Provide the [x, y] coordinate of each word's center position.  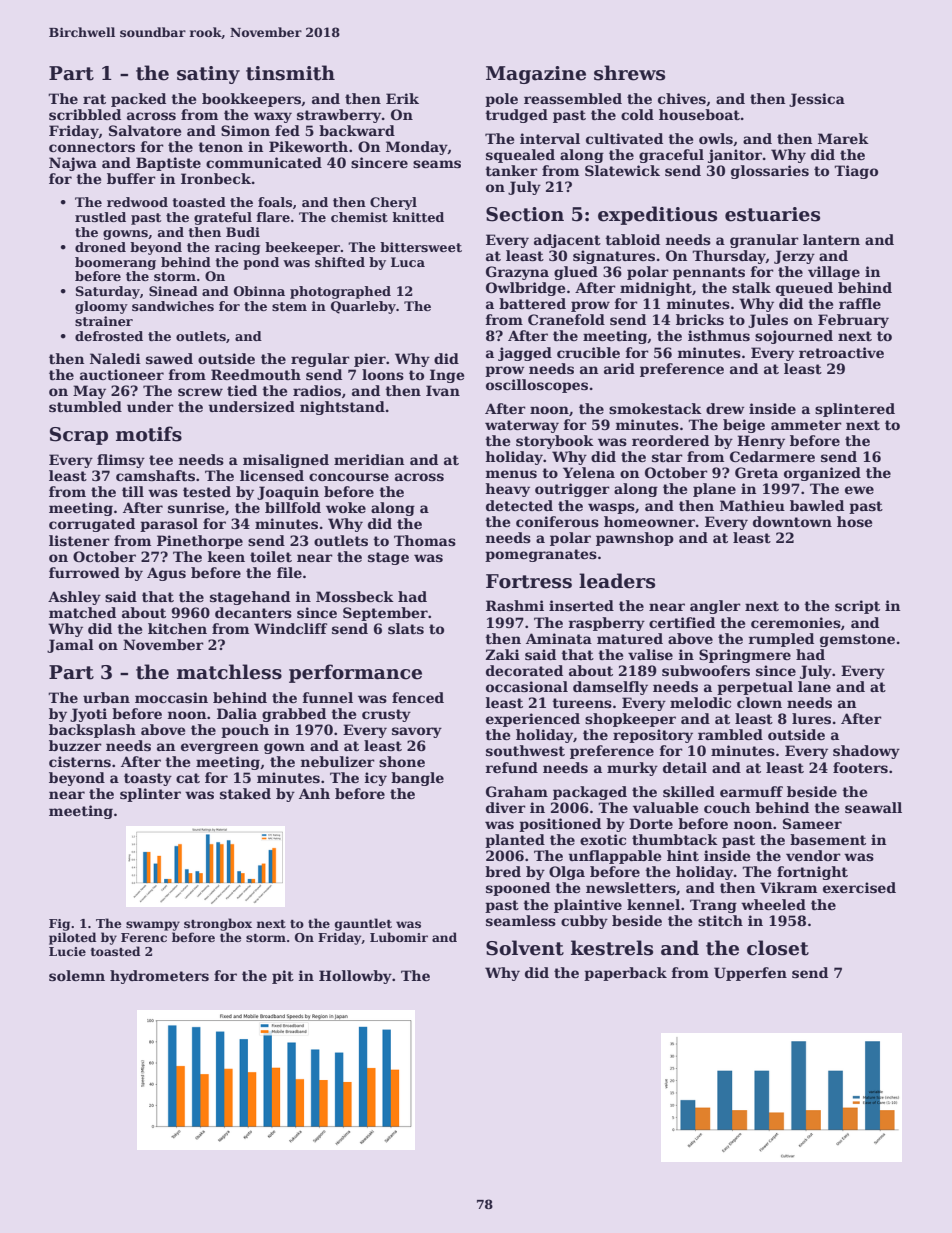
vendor [813, 855]
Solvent [525, 948]
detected [519, 505]
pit [283, 977]
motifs [149, 434]
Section [525, 214]
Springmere [745, 656]
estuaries [772, 214]
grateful [223, 218]
